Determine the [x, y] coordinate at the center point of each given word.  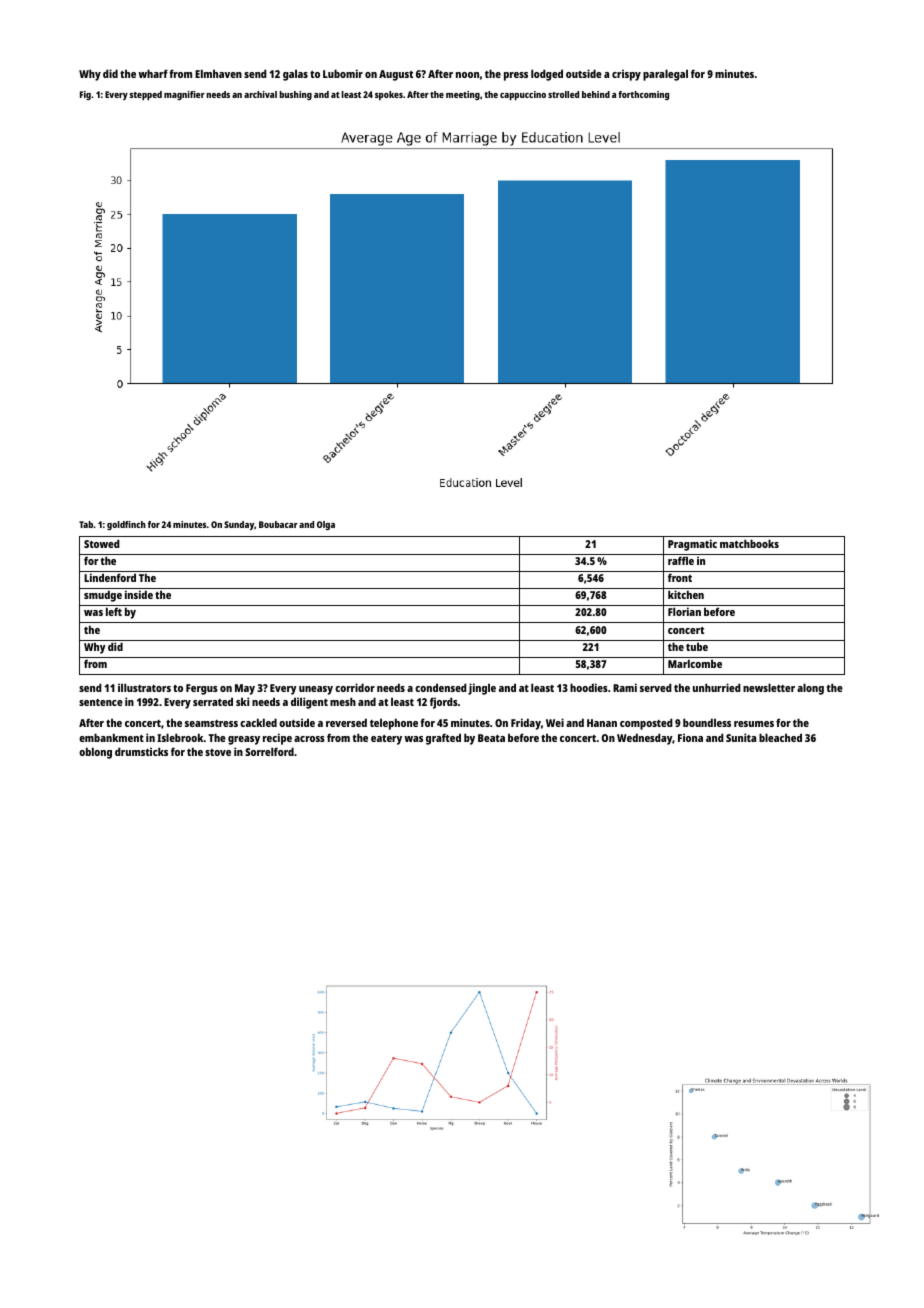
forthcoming [643, 95]
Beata [491, 738]
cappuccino [523, 95]
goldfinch [126, 525]
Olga [326, 525]
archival [260, 94]
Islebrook [180, 737]
